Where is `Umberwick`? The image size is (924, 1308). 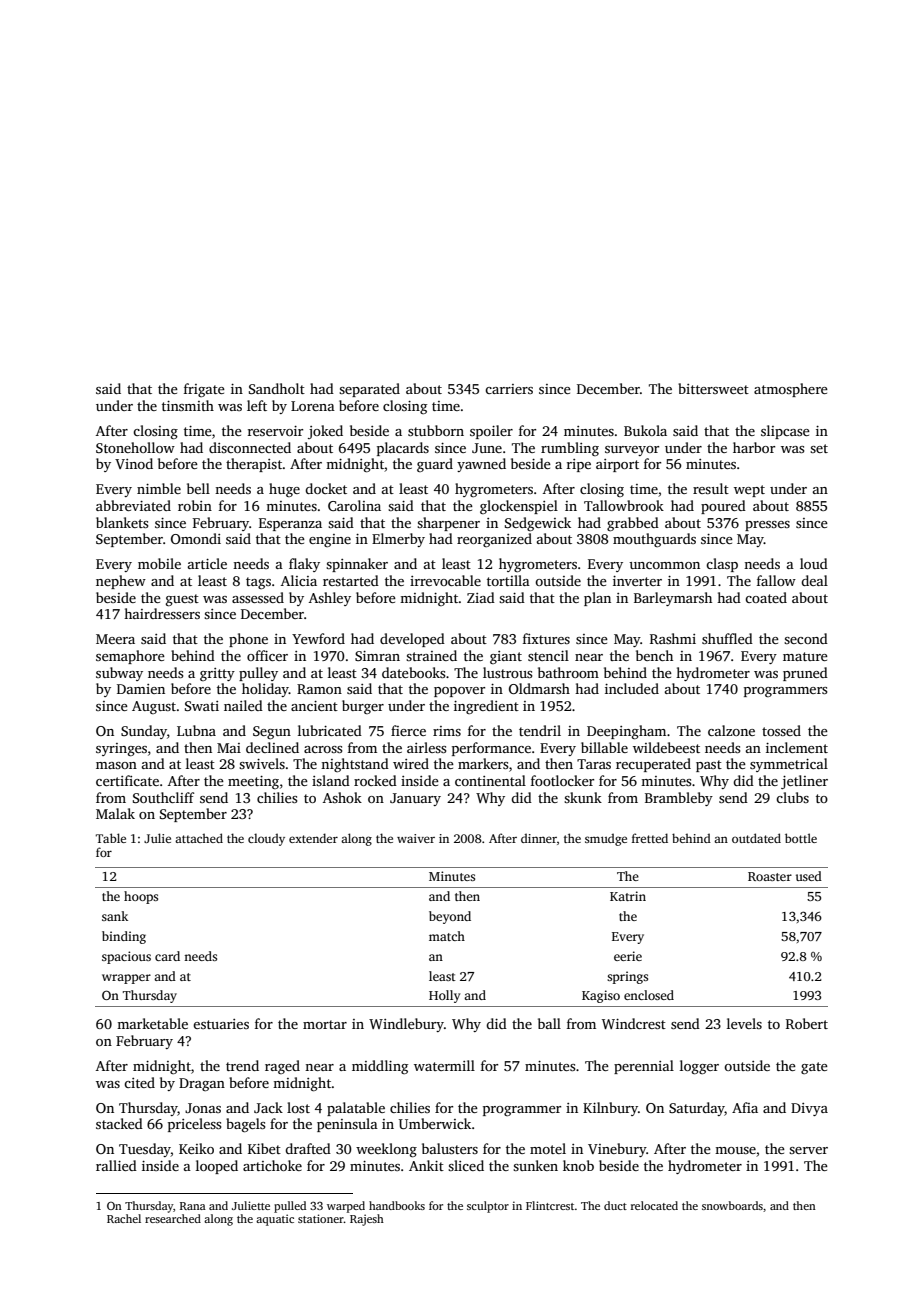
Umberwick is located at coordinates (435, 1123).
